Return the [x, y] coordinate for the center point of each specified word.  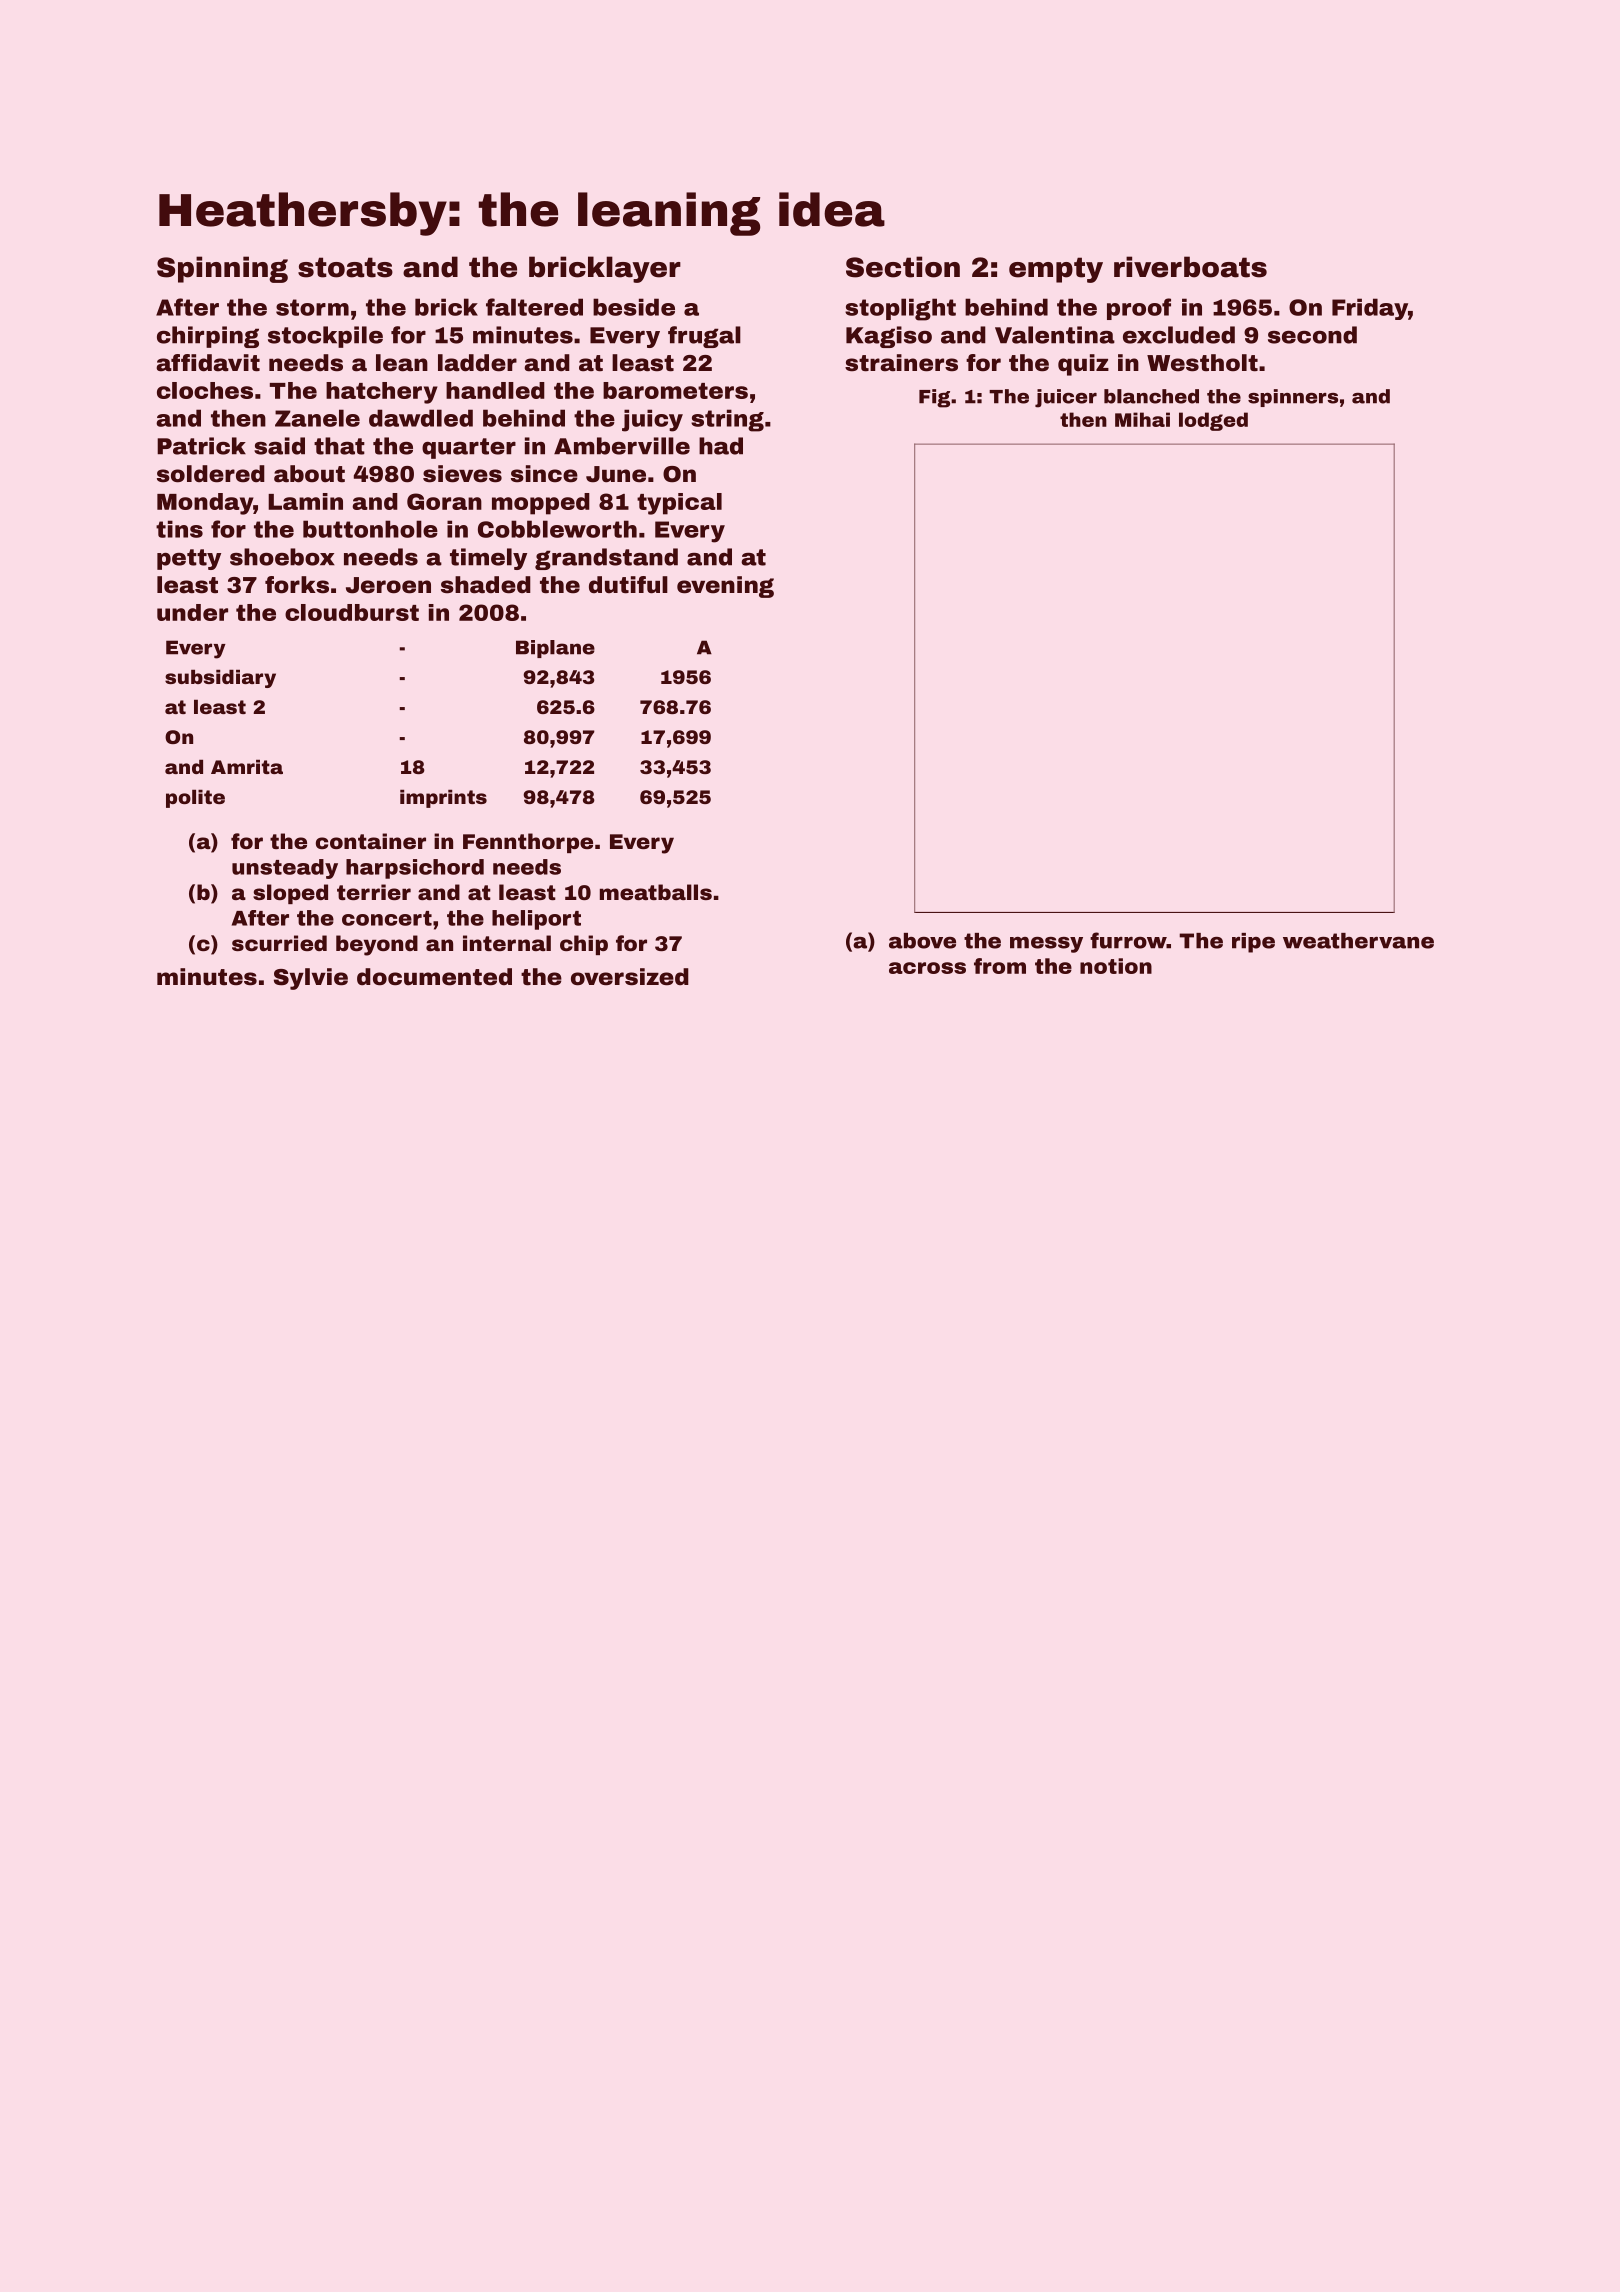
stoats [345, 267]
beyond [377, 945]
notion [1116, 966]
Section [903, 267]
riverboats [1190, 267]
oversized [630, 977]
